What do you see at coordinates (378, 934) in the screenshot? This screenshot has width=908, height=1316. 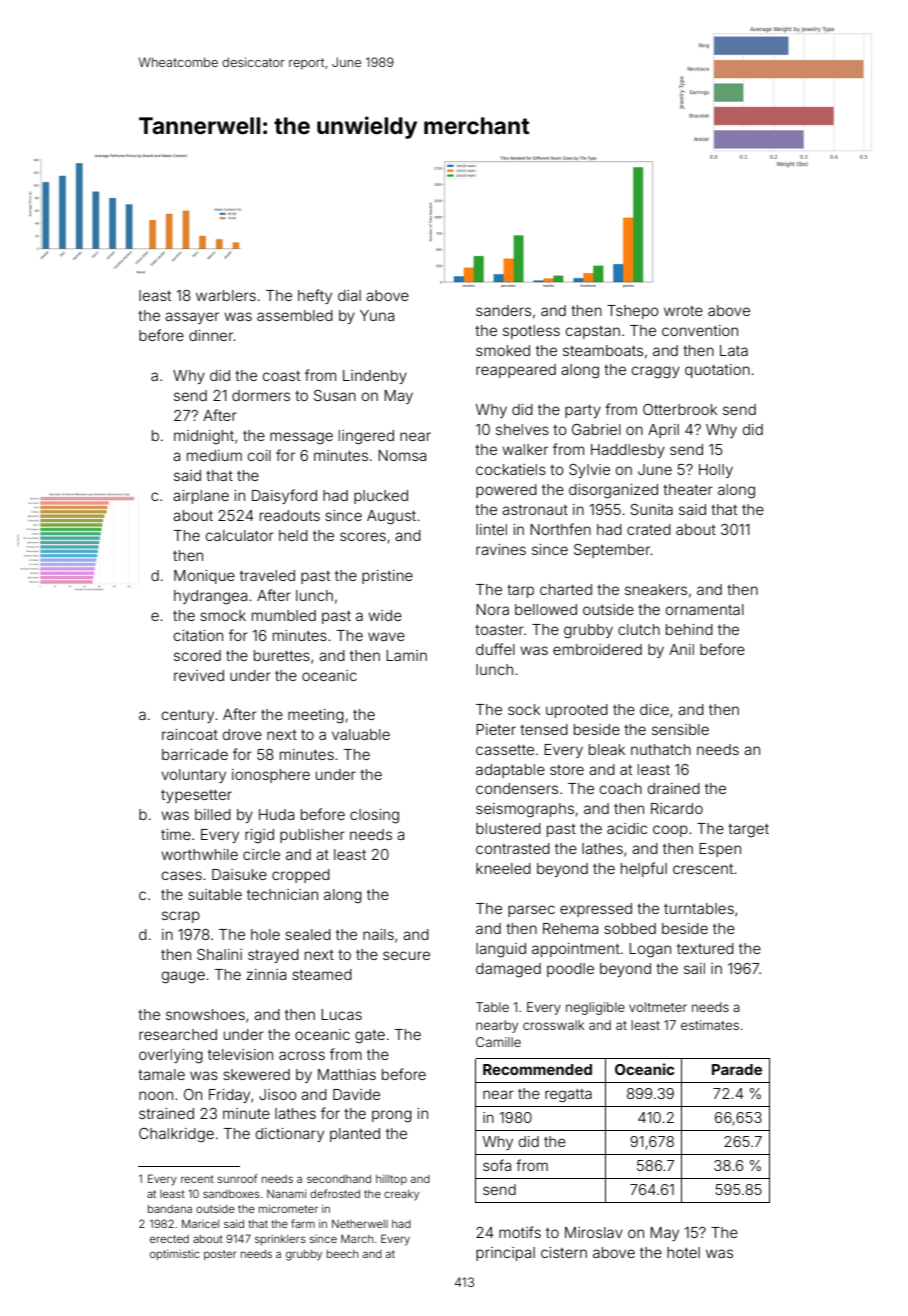 I see `nails` at bounding box center [378, 934].
